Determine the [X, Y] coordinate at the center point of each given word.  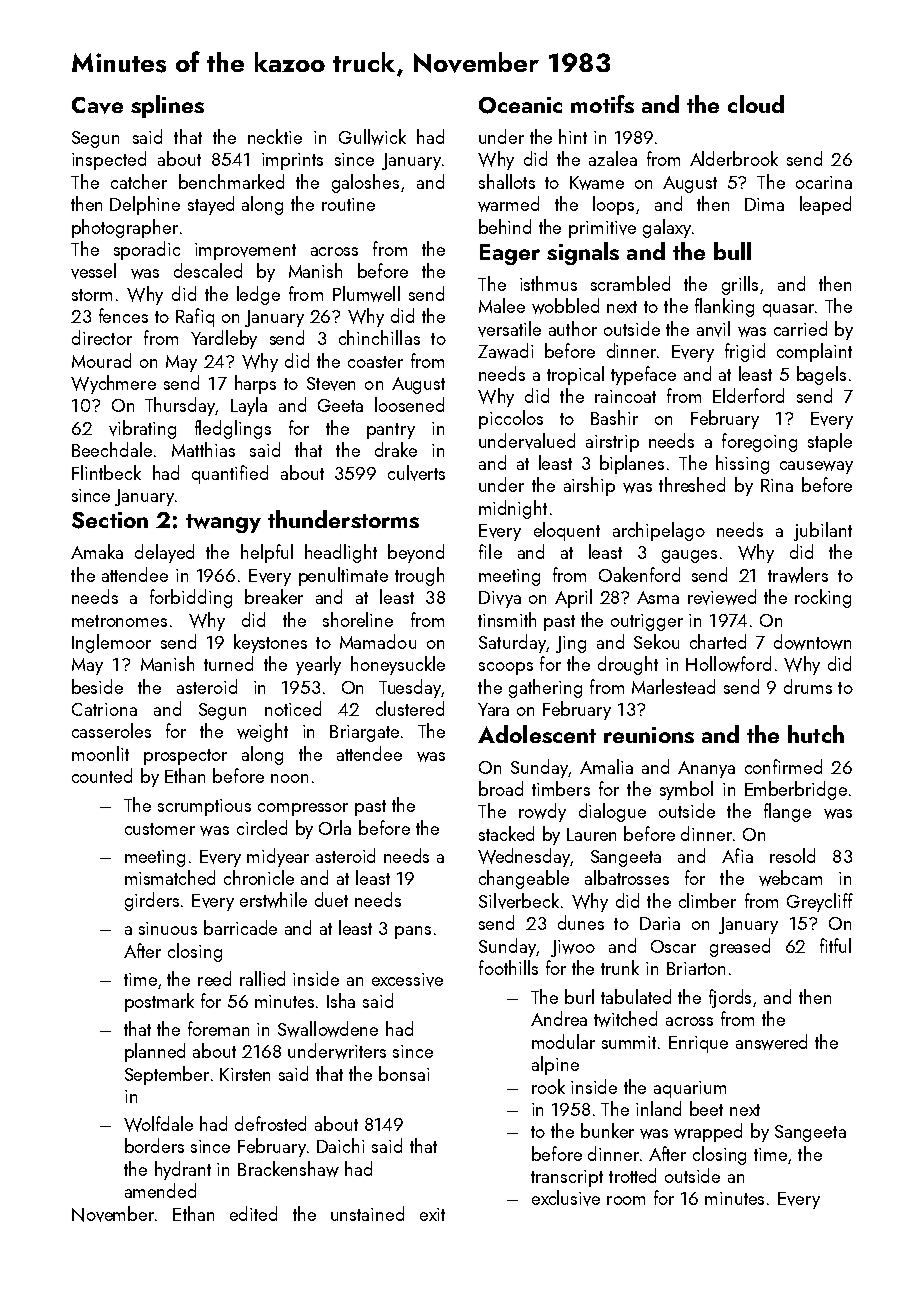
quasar [788, 310]
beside [97, 686]
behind [505, 226]
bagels [821, 375]
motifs [602, 104]
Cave [97, 105]
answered [771, 1042]
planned [155, 1052]
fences [123, 315]
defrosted [270, 1123]
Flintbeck [106, 472]
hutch [816, 734]
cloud [756, 104]
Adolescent [537, 734]
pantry [391, 431]
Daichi [340, 1145]
